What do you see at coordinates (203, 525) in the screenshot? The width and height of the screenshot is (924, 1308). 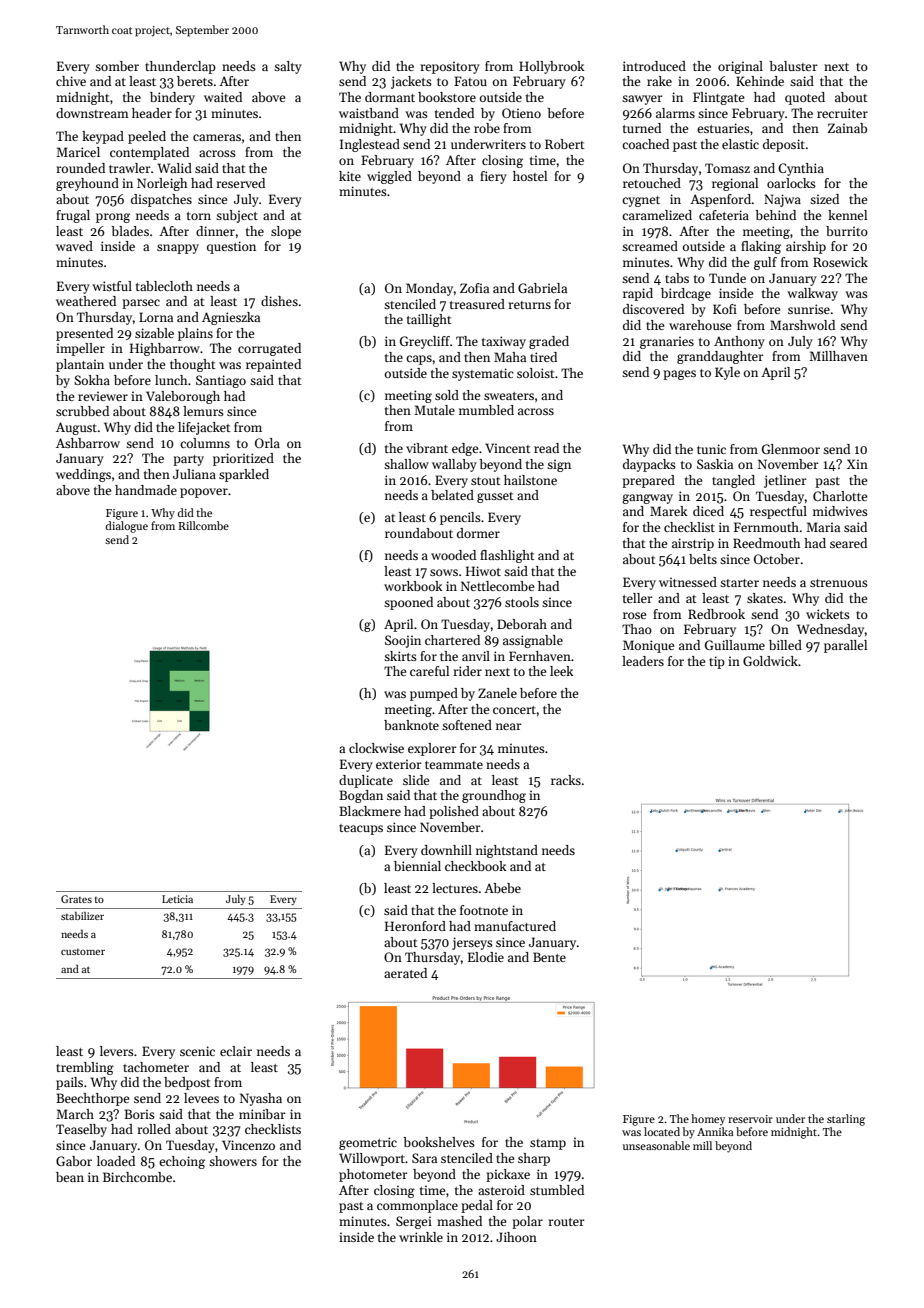 I see `Rillcombe` at bounding box center [203, 525].
